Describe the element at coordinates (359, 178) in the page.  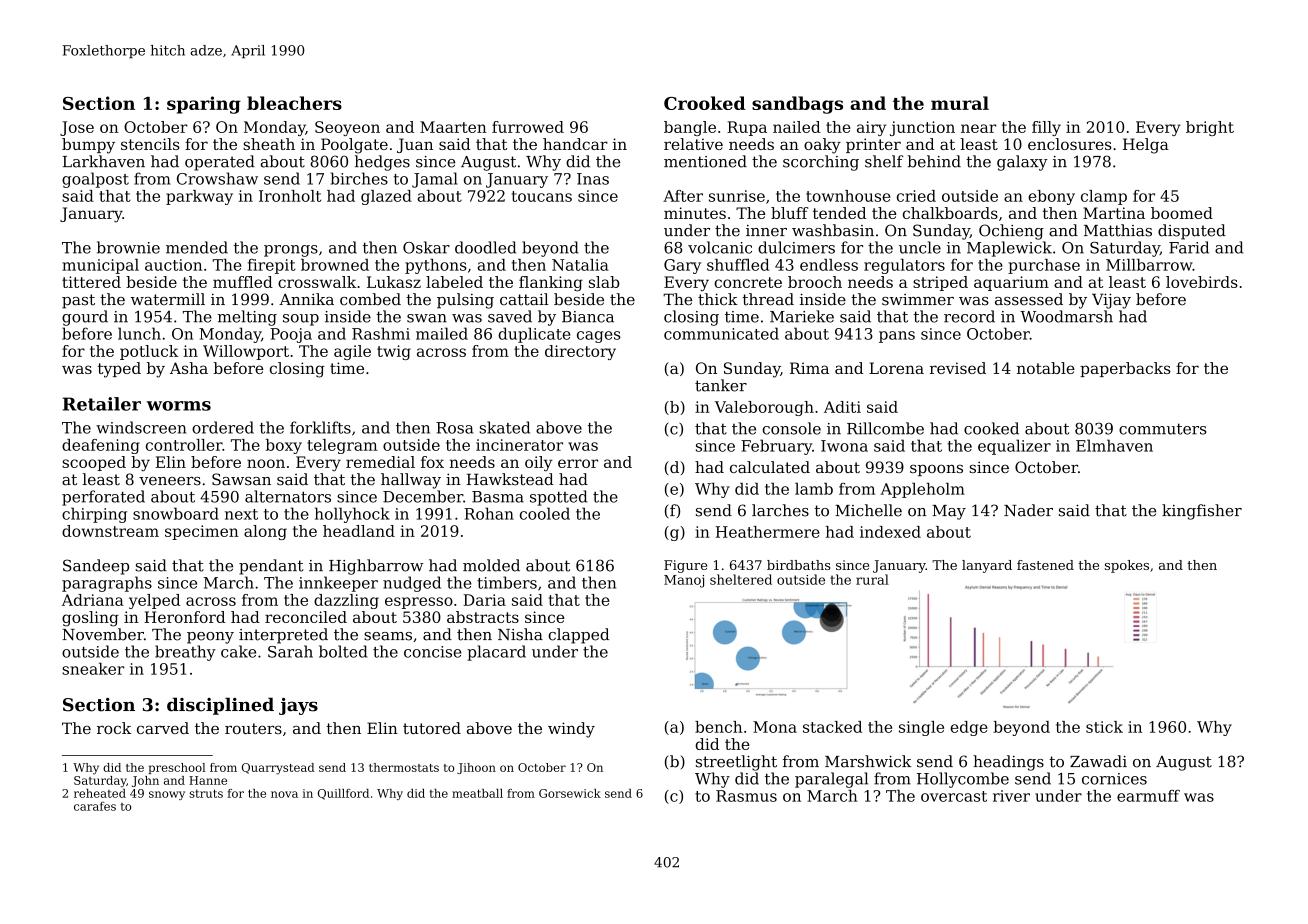
I see `birches` at that location.
